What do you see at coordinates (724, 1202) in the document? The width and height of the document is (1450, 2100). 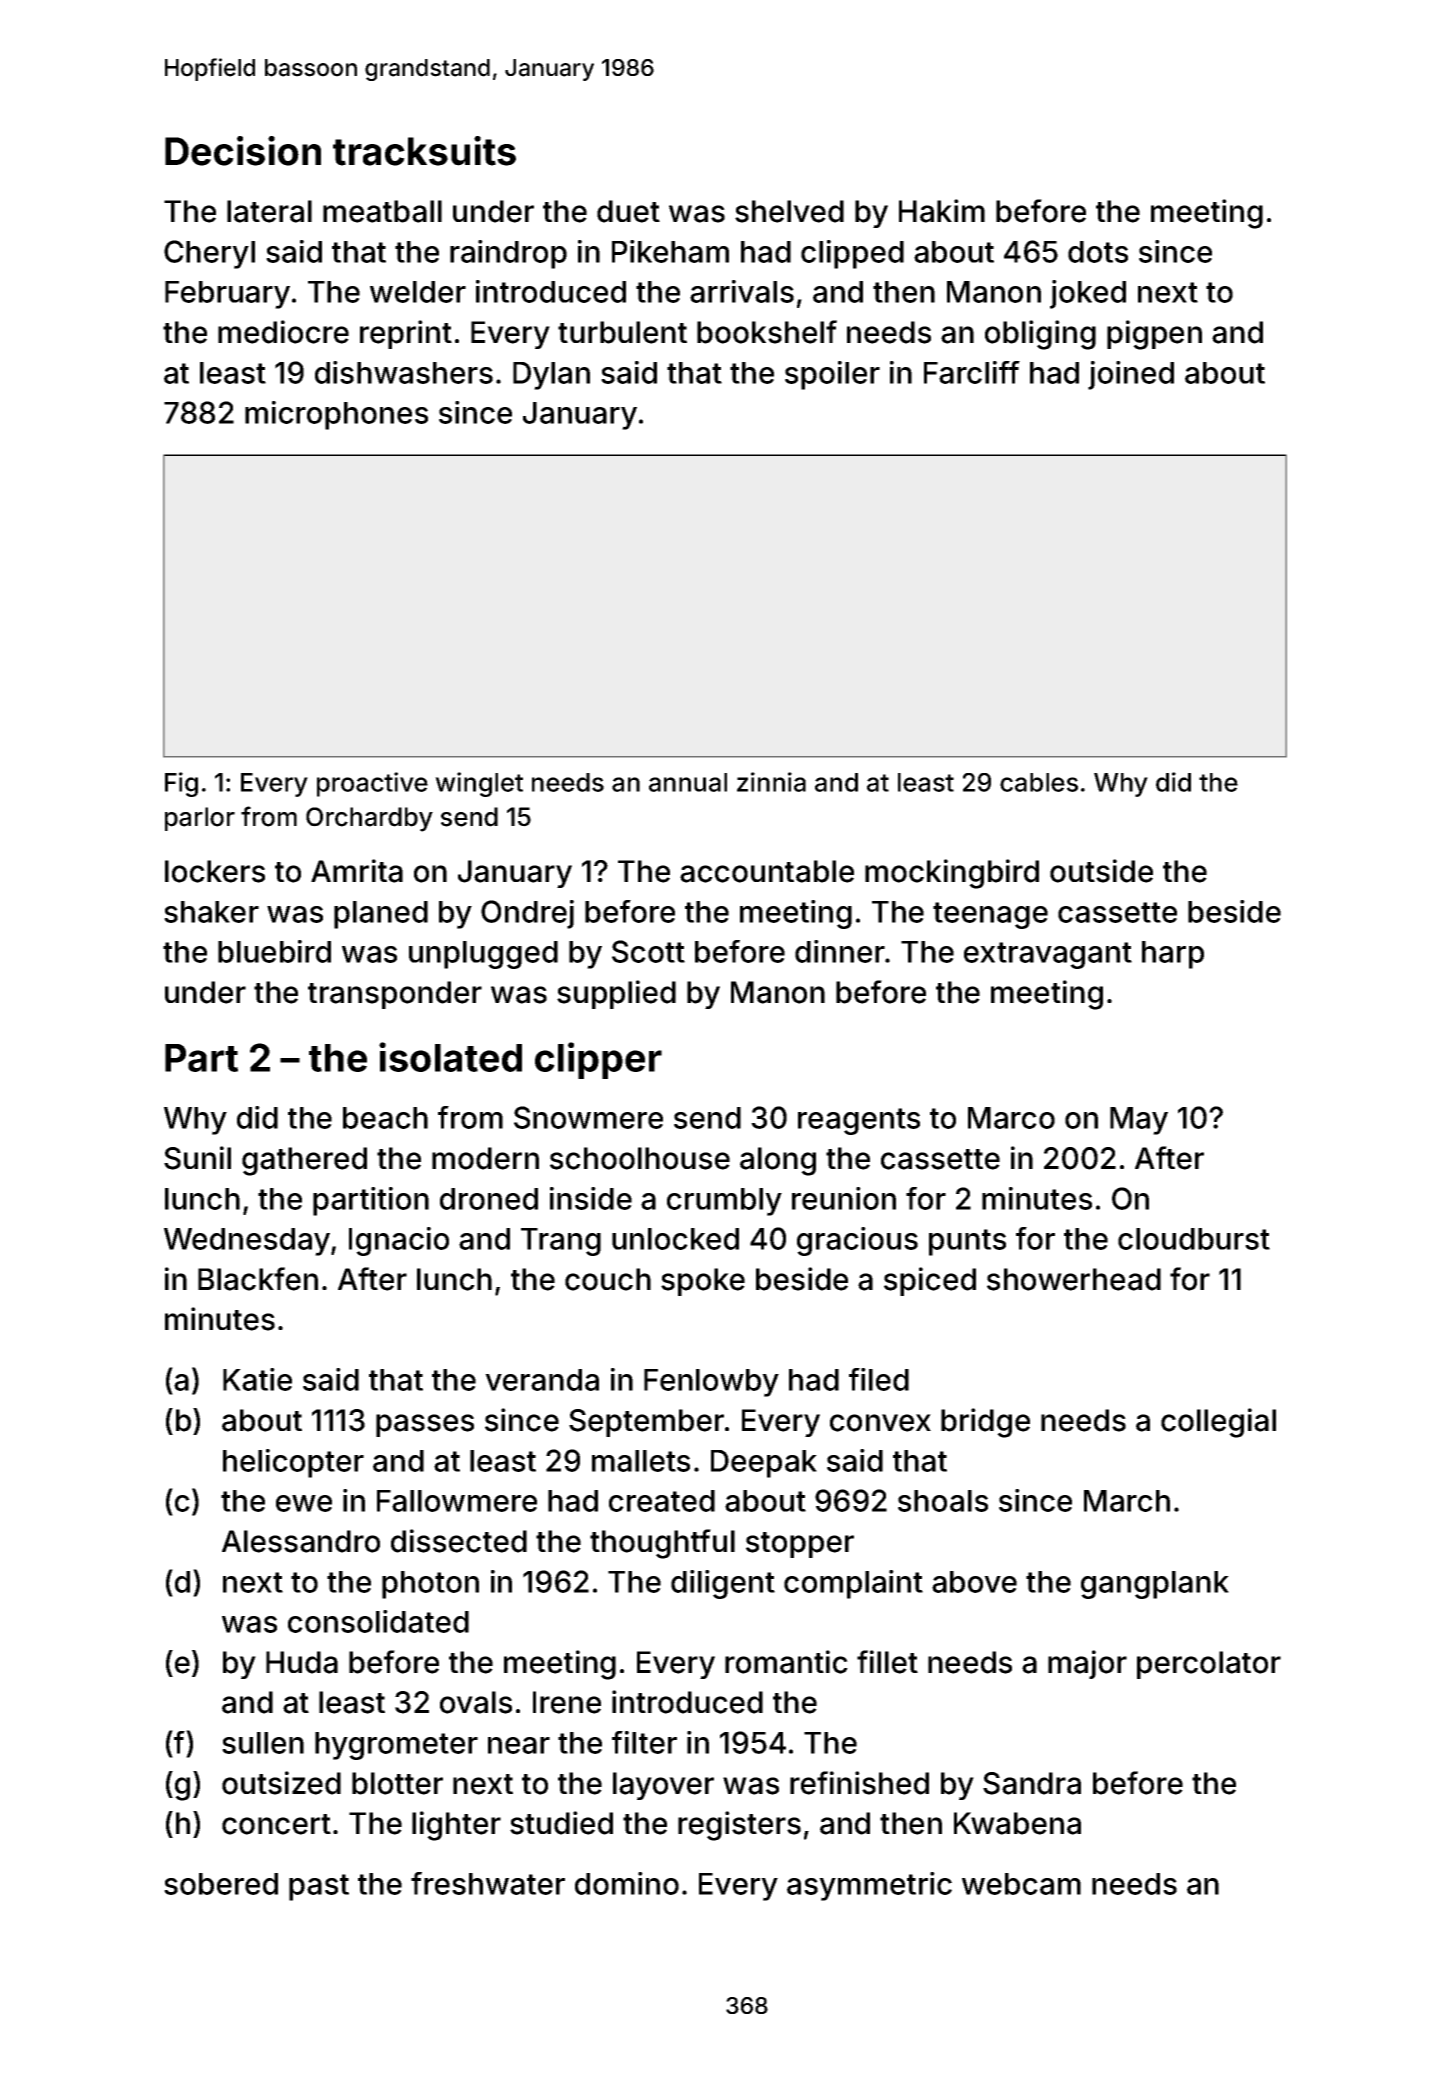 I see `crumbly` at bounding box center [724, 1202].
